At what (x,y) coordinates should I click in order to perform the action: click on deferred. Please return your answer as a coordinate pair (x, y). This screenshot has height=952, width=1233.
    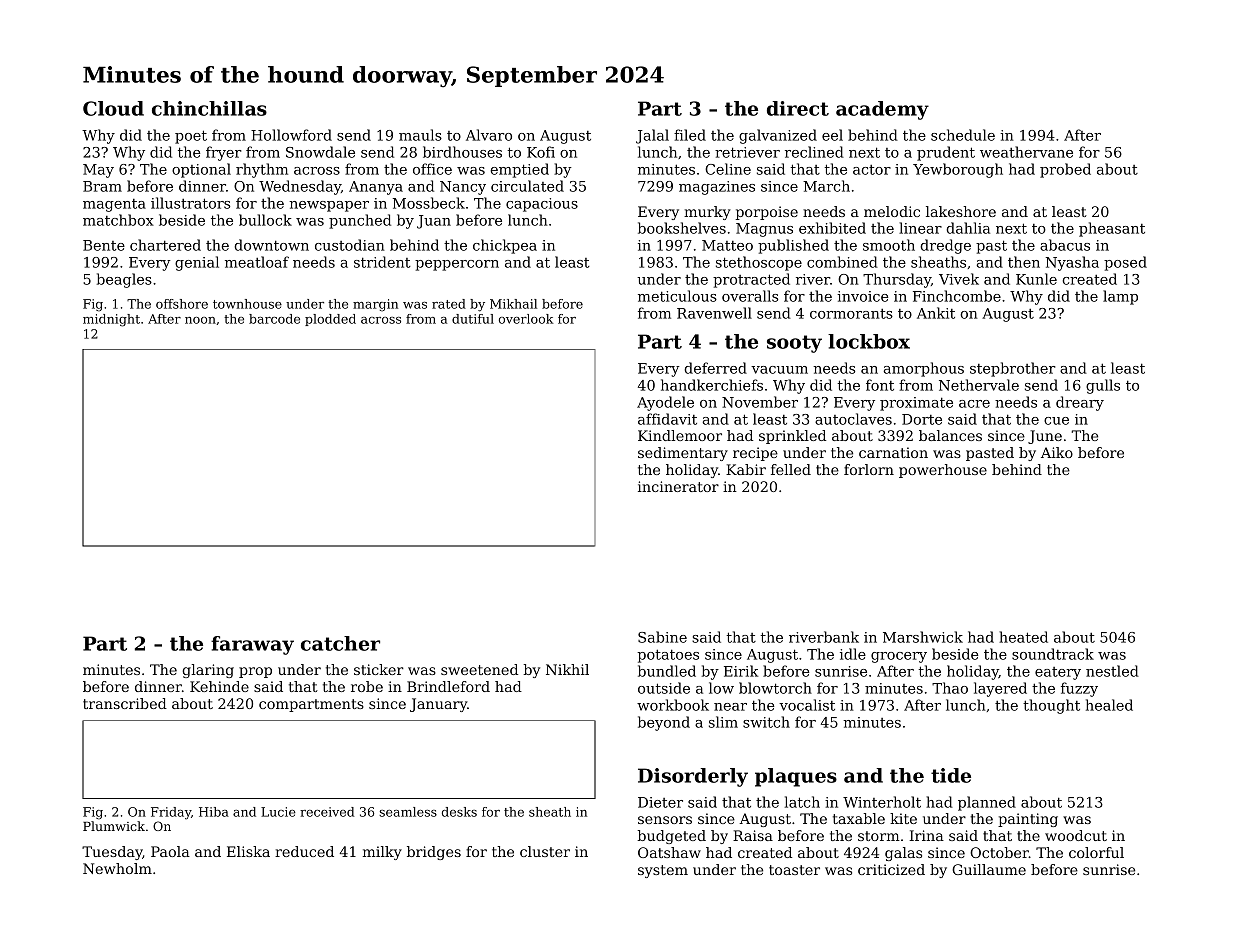
    Looking at the image, I should click on (715, 368).
